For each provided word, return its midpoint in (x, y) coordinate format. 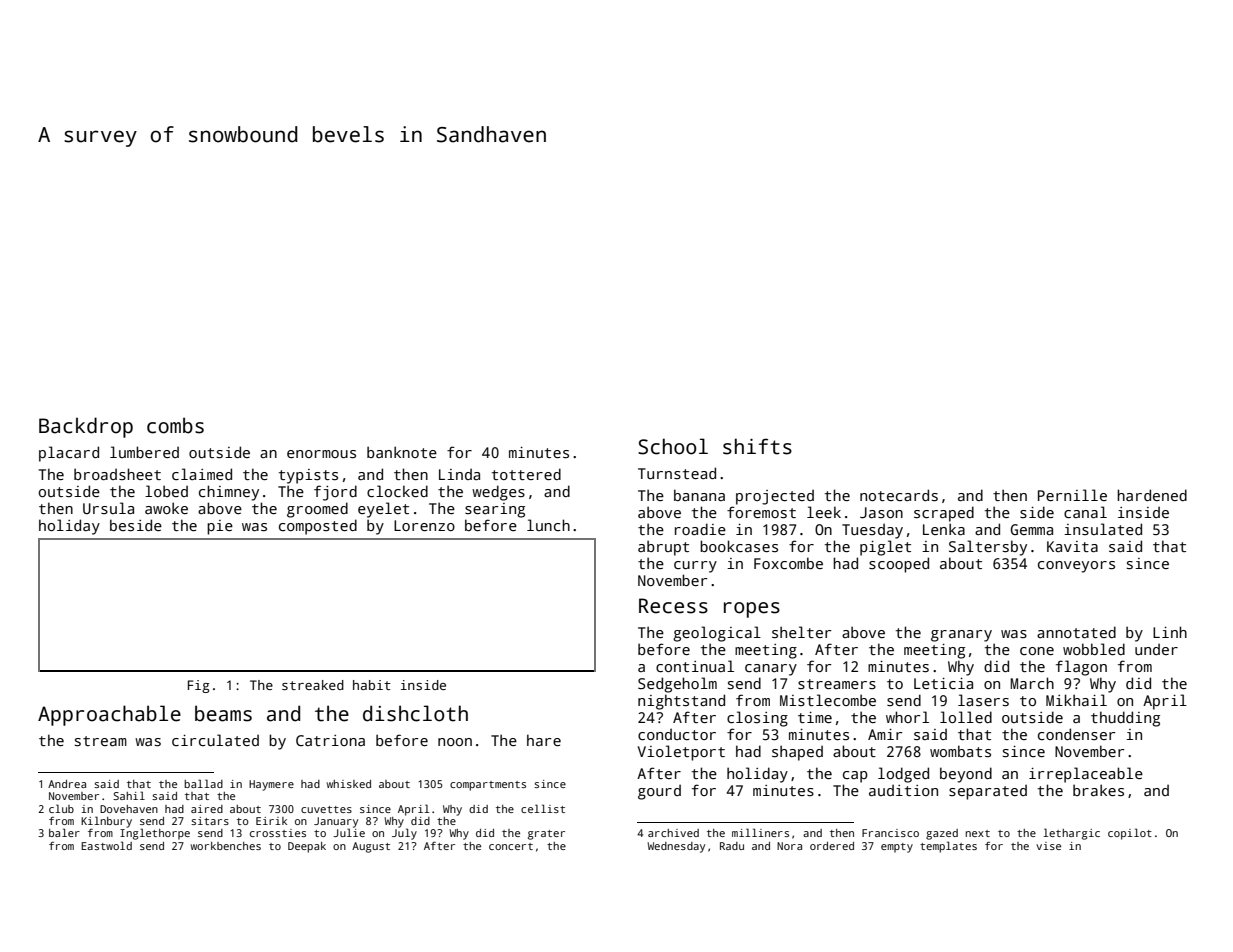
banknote (402, 452)
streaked (313, 685)
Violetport (681, 753)
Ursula (108, 508)
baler (64, 832)
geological (717, 634)
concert (511, 846)
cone (1037, 651)
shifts (757, 446)
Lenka (944, 529)
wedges (498, 493)
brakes (1098, 790)
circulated (215, 740)
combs (175, 425)
